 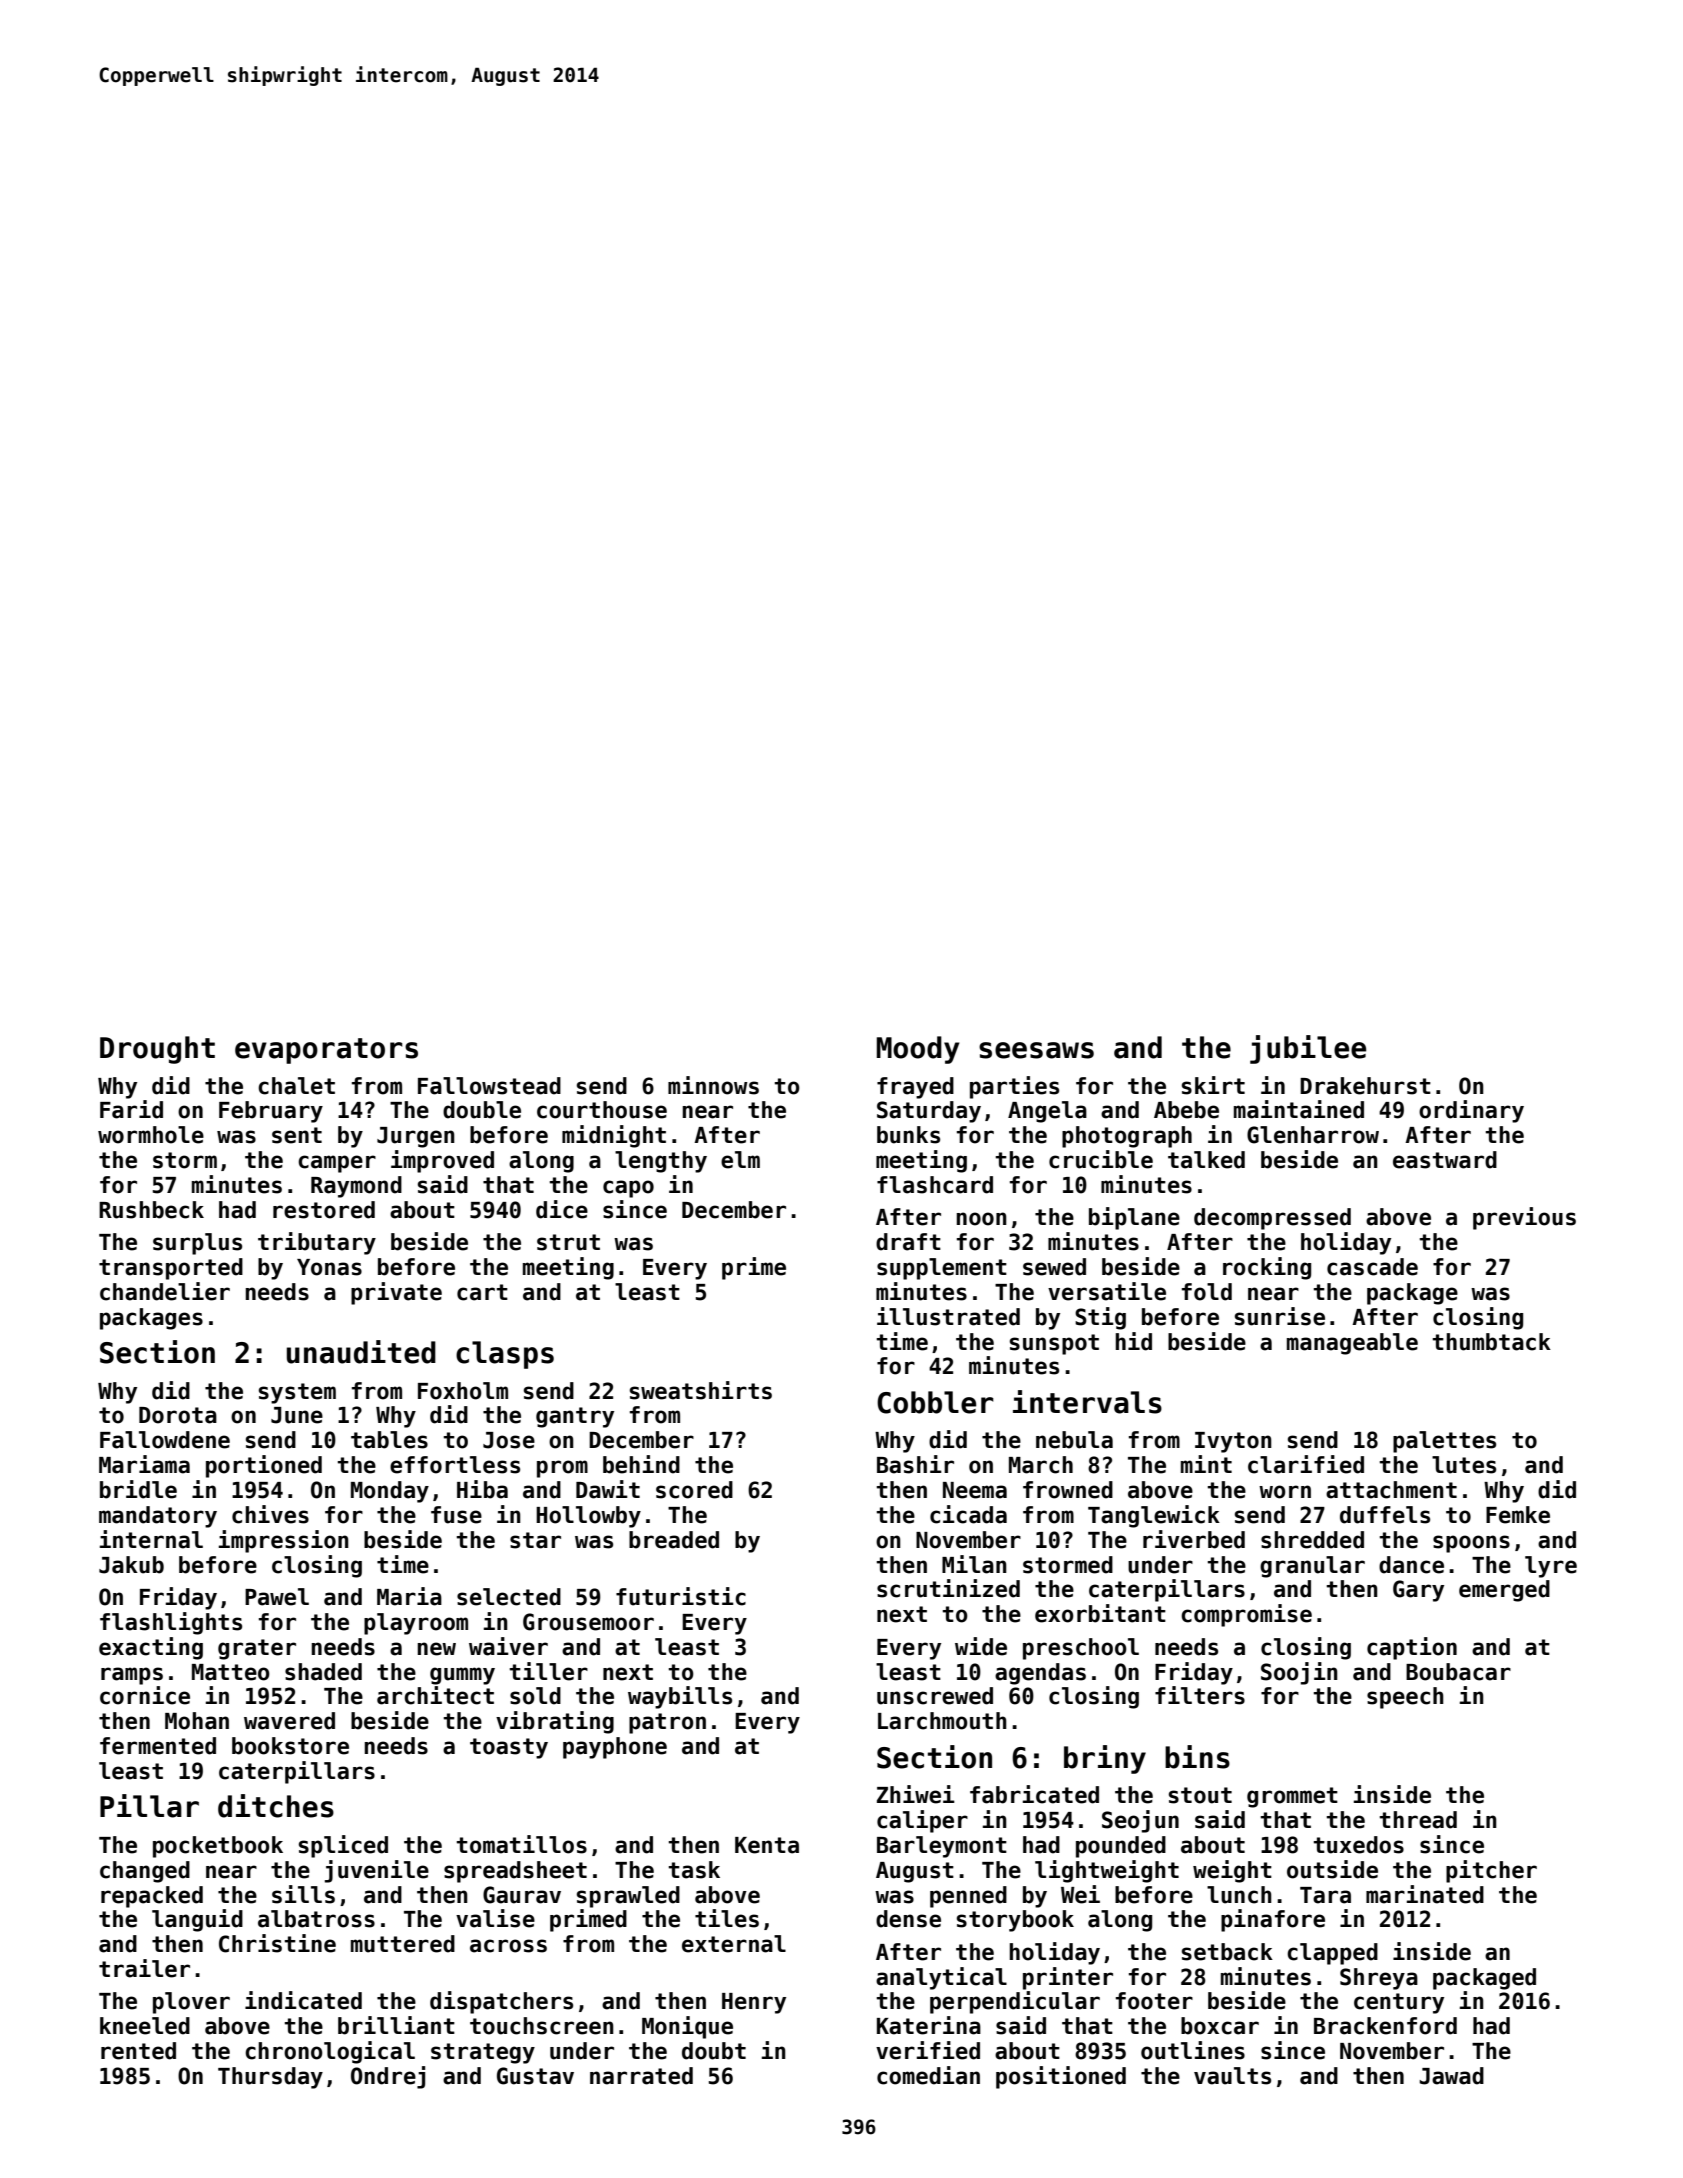 What do you see at coordinates (1425, 1894) in the page?
I see `marinated` at bounding box center [1425, 1894].
